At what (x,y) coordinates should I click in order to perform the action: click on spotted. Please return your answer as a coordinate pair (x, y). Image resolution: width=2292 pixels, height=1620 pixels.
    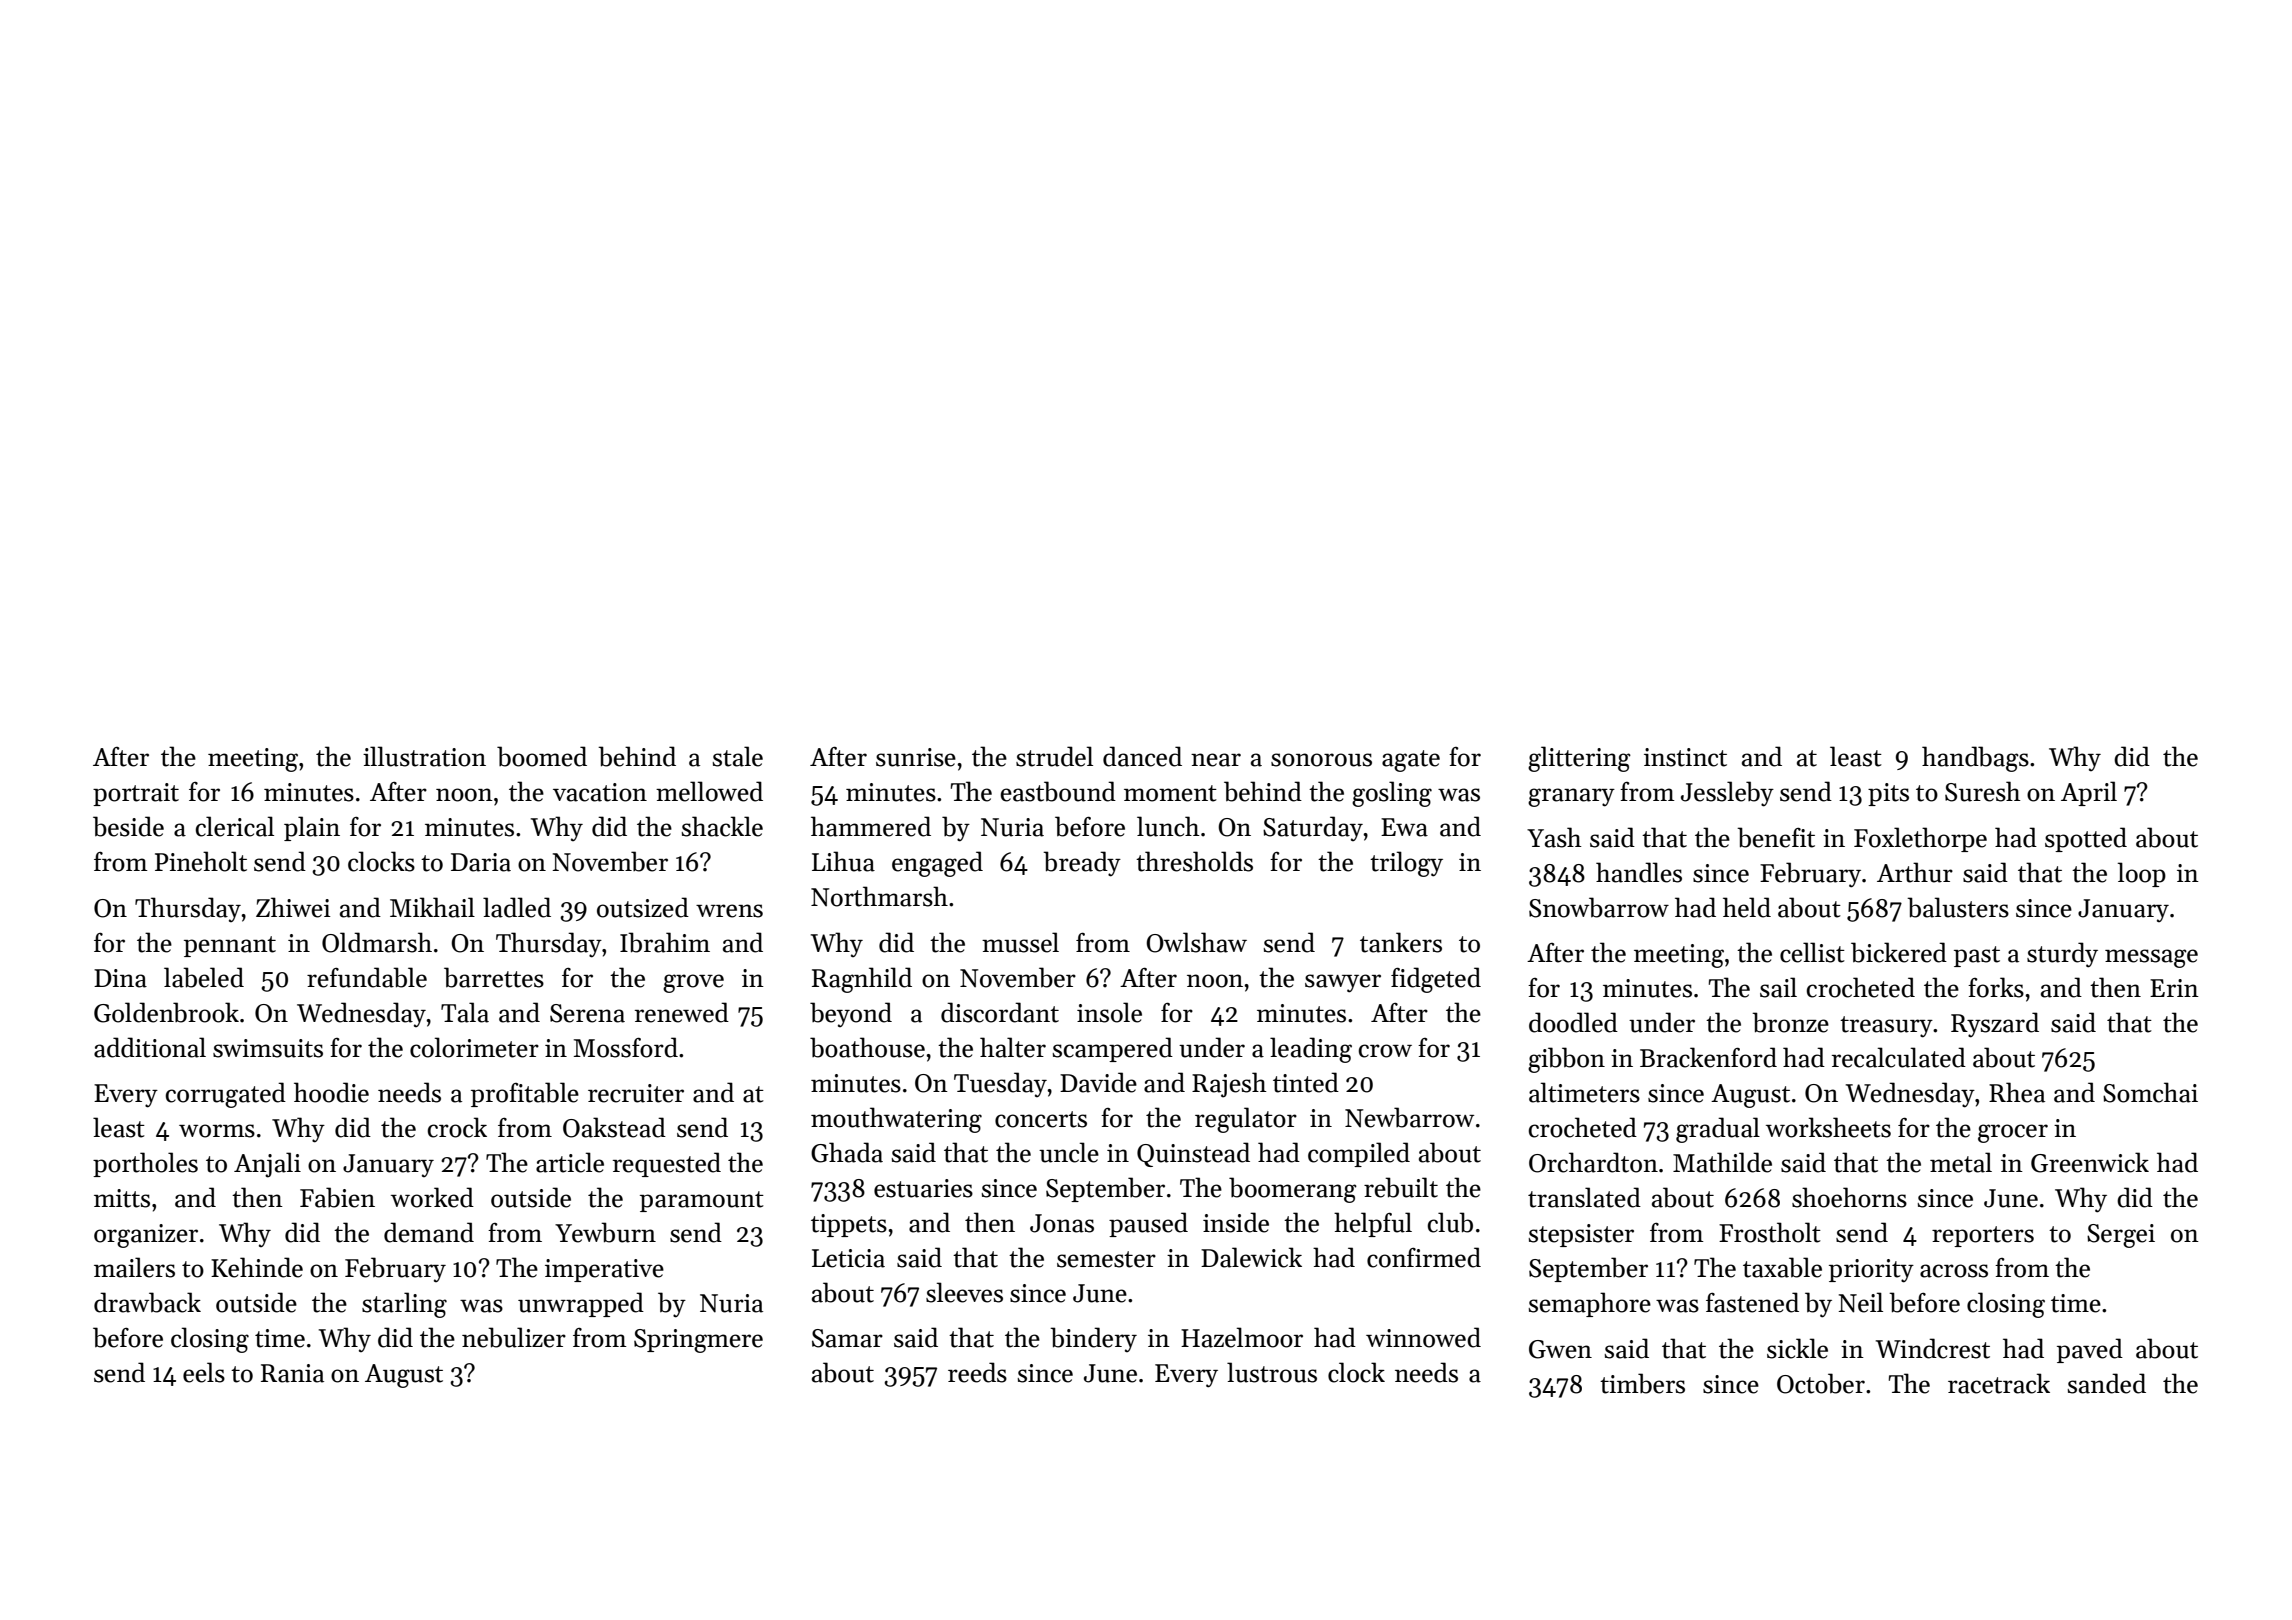
    Looking at the image, I should click on (2086, 839).
